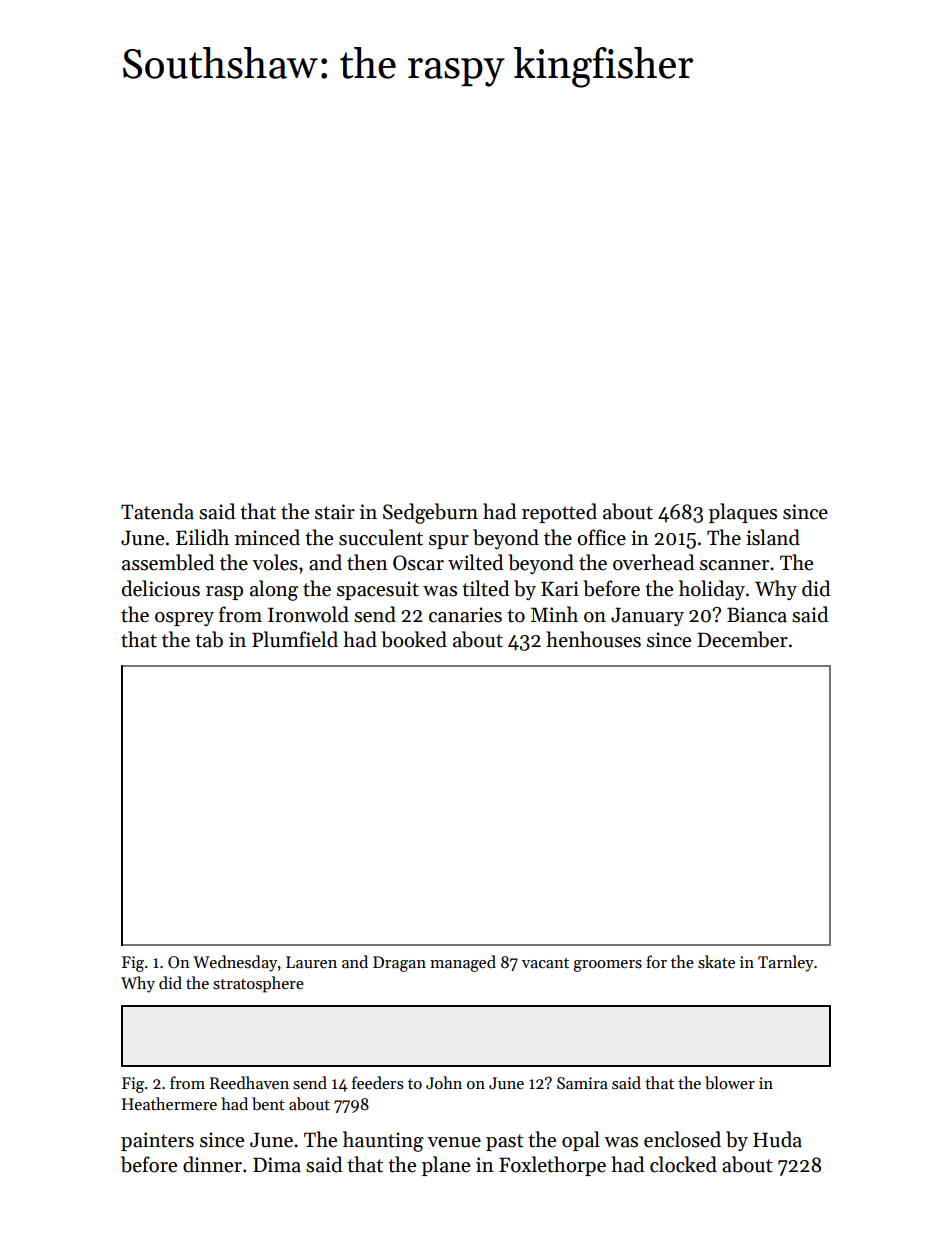 Image resolution: width=952 pixels, height=1233 pixels. What do you see at coordinates (157, 1141) in the page?
I see `painters` at bounding box center [157, 1141].
